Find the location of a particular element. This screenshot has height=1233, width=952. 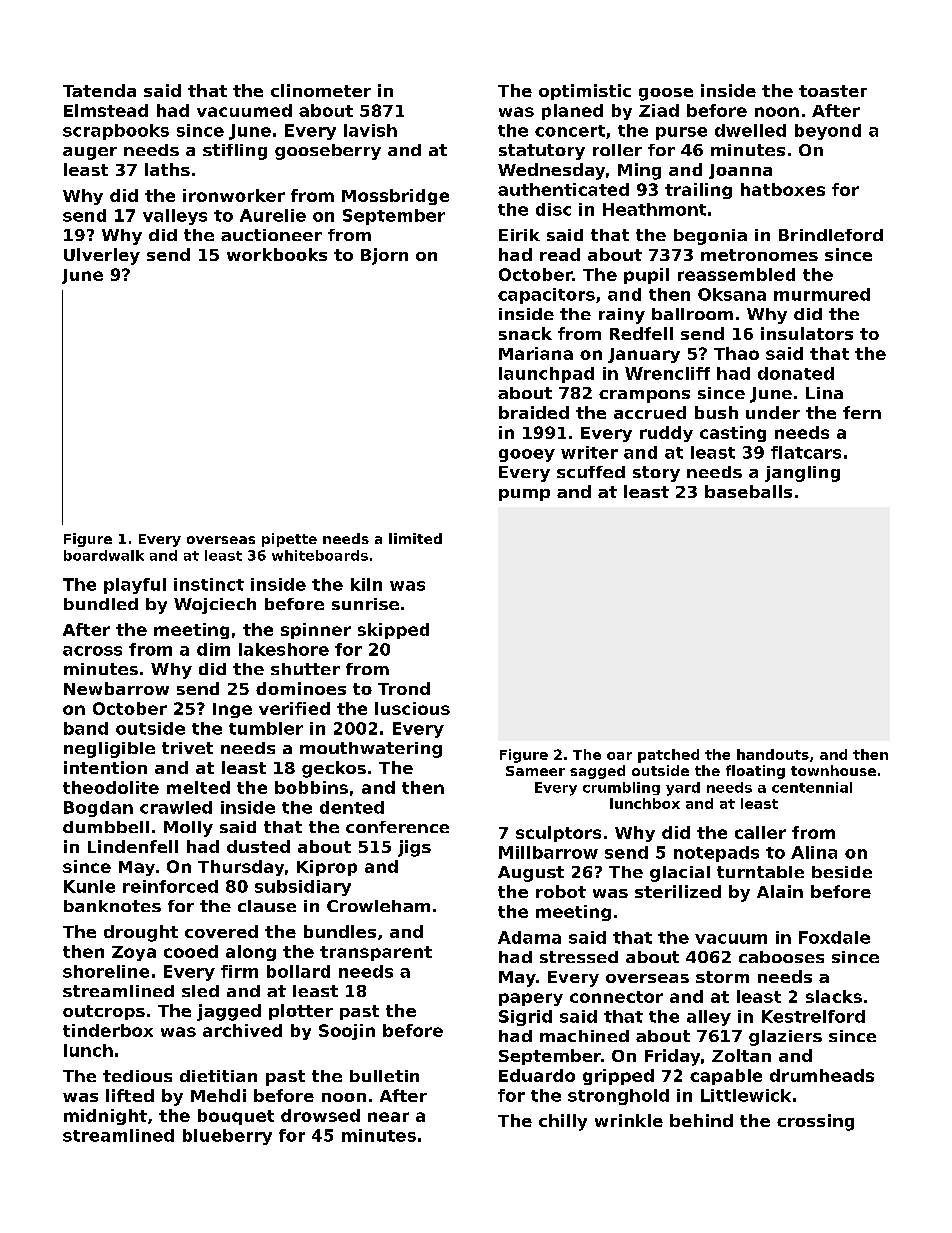

August is located at coordinates (531, 874).
